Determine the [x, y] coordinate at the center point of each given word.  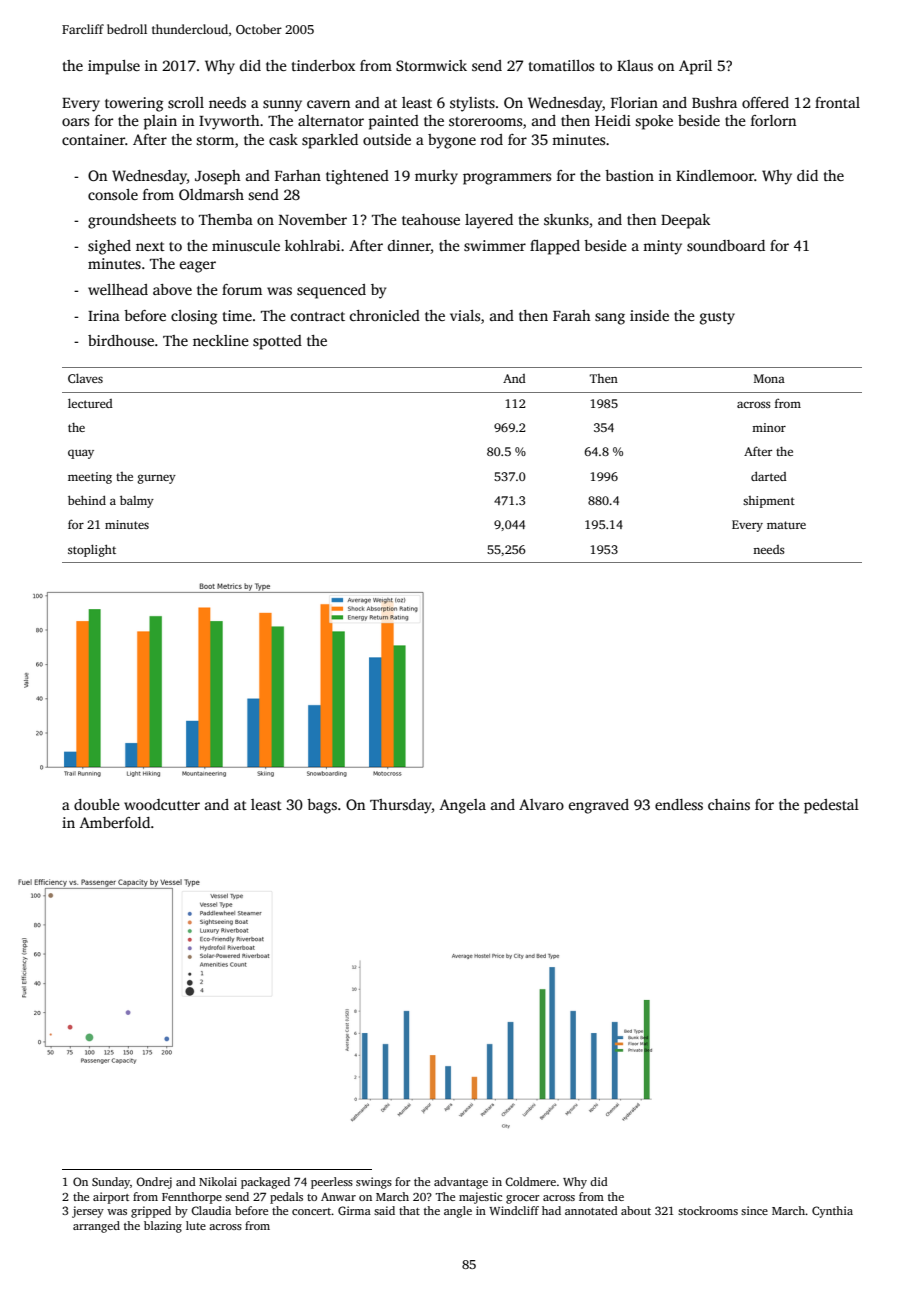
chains [729, 804]
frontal [837, 102]
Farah [572, 315]
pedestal [831, 806]
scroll [186, 102]
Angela [463, 806]
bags [322, 806]
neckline [221, 340]
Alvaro [541, 804]
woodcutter [162, 804]
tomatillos [561, 65]
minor [769, 427]
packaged [265, 1183]
